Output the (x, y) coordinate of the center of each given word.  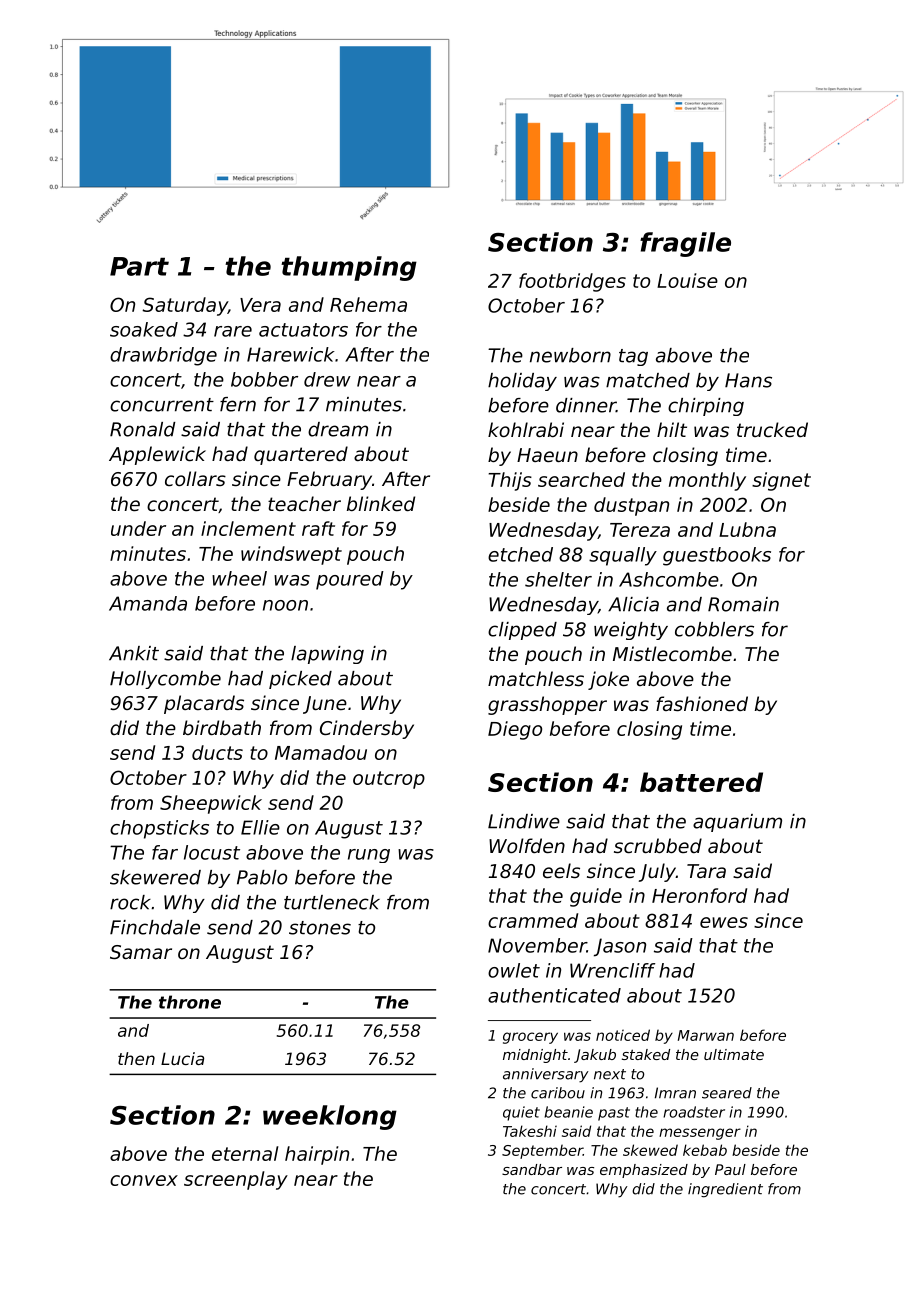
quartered (301, 455)
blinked (381, 503)
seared (727, 1093)
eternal (245, 1153)
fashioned (702, 703)
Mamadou (321, 752)
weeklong (330, 1117)
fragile (685, 244)
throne (190, 1002)
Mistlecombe (672, 653)
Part (139, 266)
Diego (515, 730)
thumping (349, 268)
